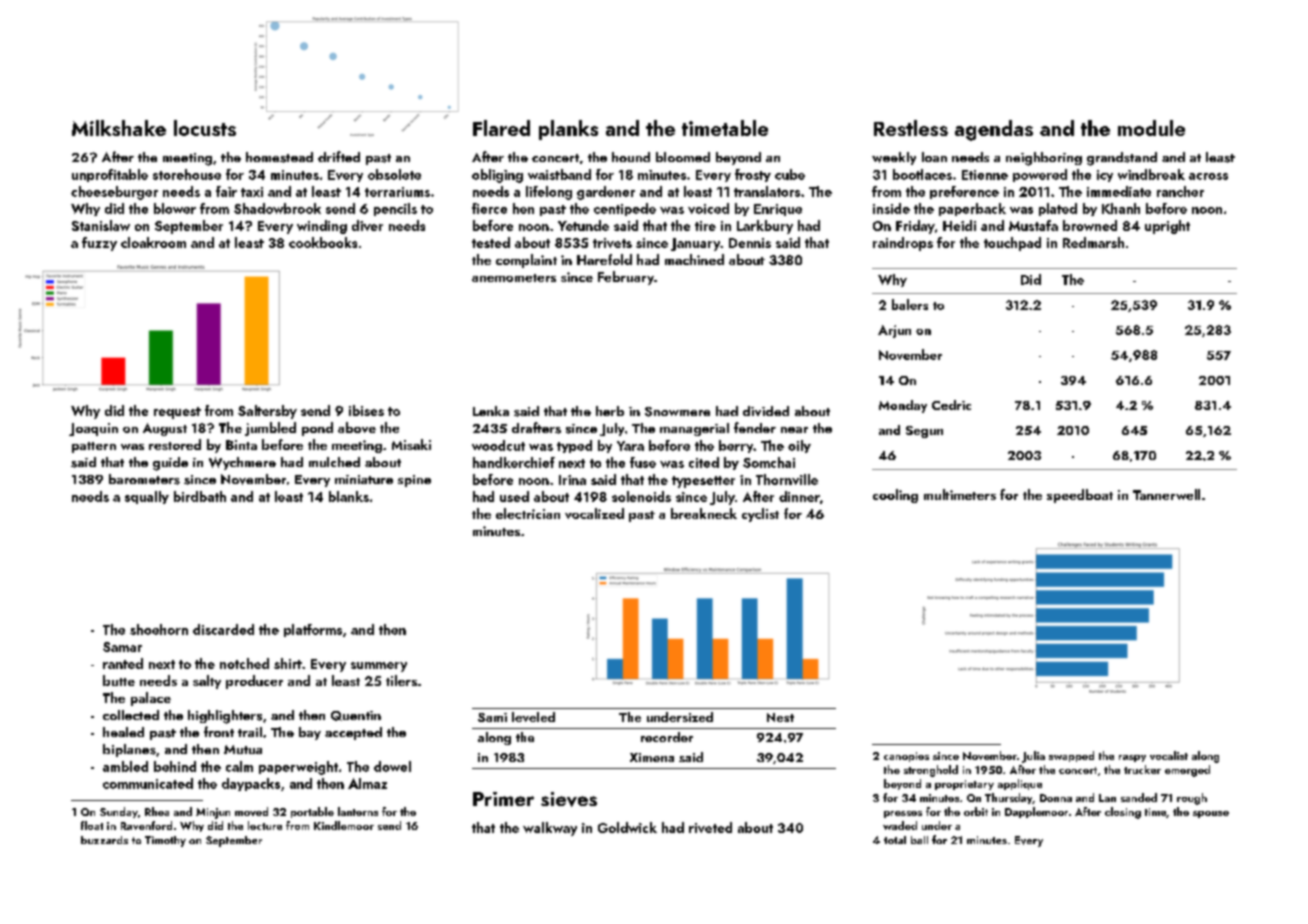  I want to click on Dennis, so click(750, 243).
